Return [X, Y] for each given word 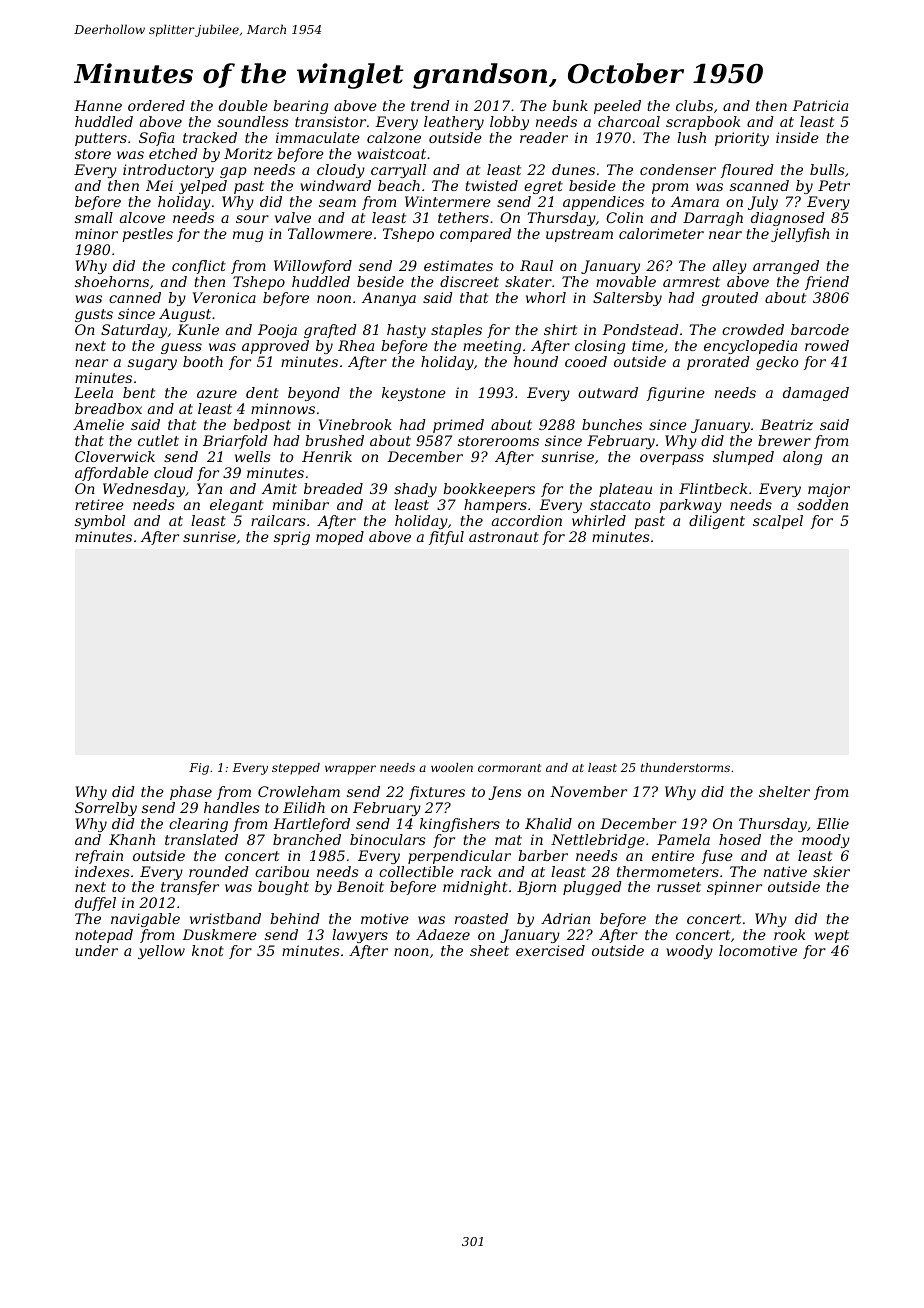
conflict [199, 267]
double [243, 105]
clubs [694, 105]
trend [430, 105]
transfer [190, 888]
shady [415, 490]
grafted [330, 331]
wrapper [350, 770]
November [588, 791]
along [802, 458]
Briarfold [235, 442]
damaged [816, 394]
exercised [550, 950]
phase [191, 793]
